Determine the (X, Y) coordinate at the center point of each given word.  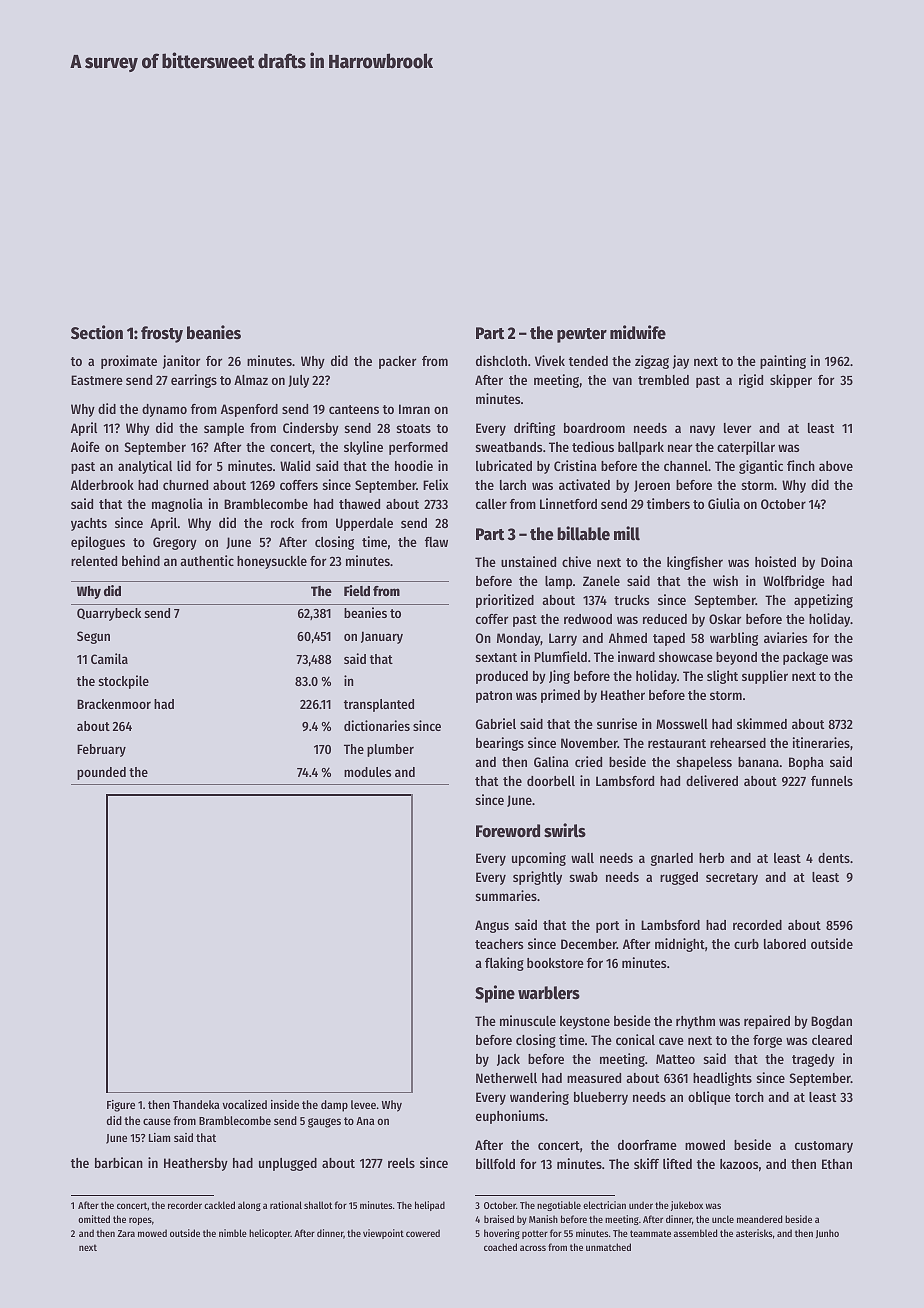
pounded (101, 773)
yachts (89, 524)
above (836, 466)
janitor (181, 362)
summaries (506, 895)
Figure (121, 1106)
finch (801, 465)
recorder (185, 1205)
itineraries (821, 742)
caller (491, 504)
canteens (354, 409)
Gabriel (496, 723)
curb (746, 944)
